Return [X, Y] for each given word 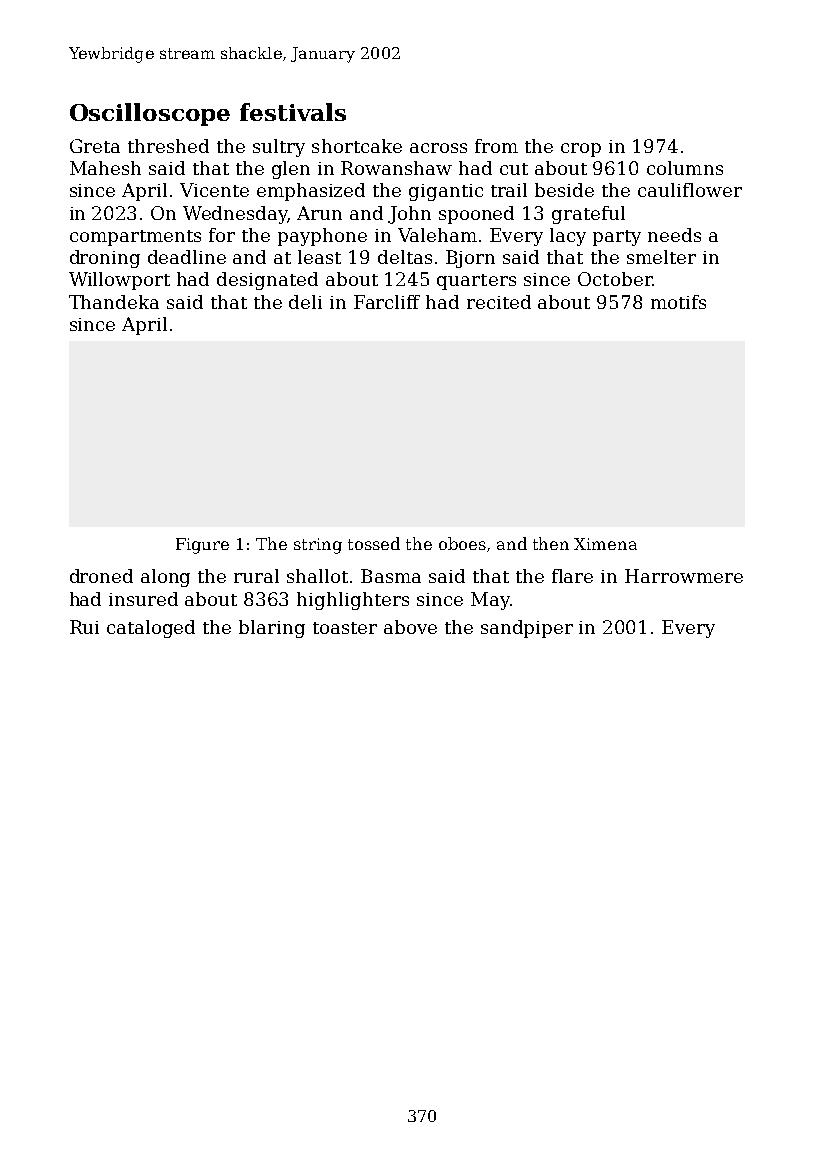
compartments [135, 238]
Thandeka [114, 302]
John [409, 215]
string [318, 546]
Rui [84, 627]
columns [685, 168]
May [490, 601]
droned [101, 576]
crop [581, 150]
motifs [678, 302]
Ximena [605, 544]
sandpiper [527, 629]
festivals [293, 112]
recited [499, 302]
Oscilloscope [150, 114]
